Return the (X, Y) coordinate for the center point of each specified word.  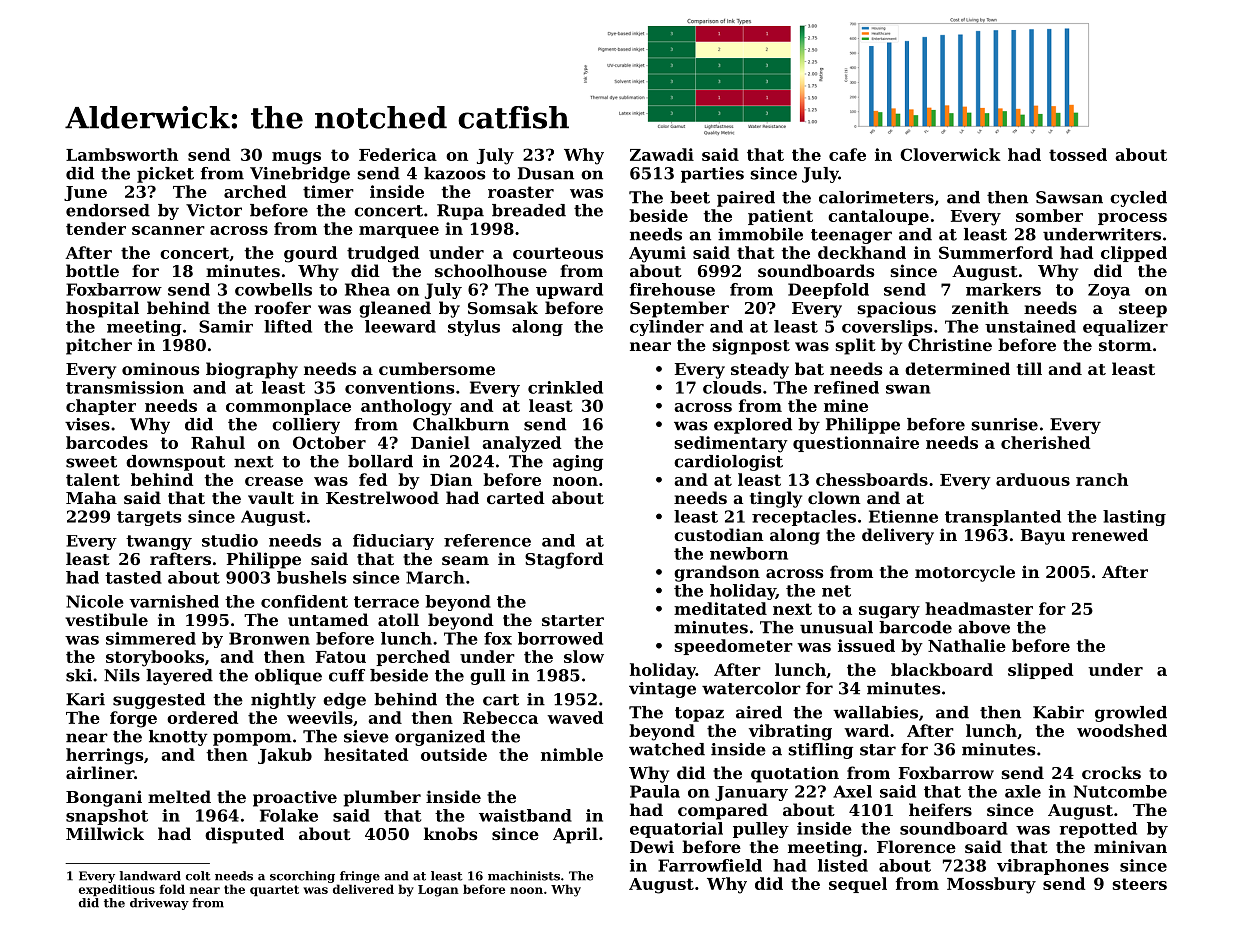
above (984, 627)
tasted (133, 577)
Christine (950, 344)
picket (165, 175)
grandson (717, 573)
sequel (858, 885)
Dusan (546, 173)
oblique (288, 677)
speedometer (734, 647)
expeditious (117, 890)
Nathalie (967, 645)
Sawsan (1069, 197)
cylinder (667, 328)
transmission (125, 387)
